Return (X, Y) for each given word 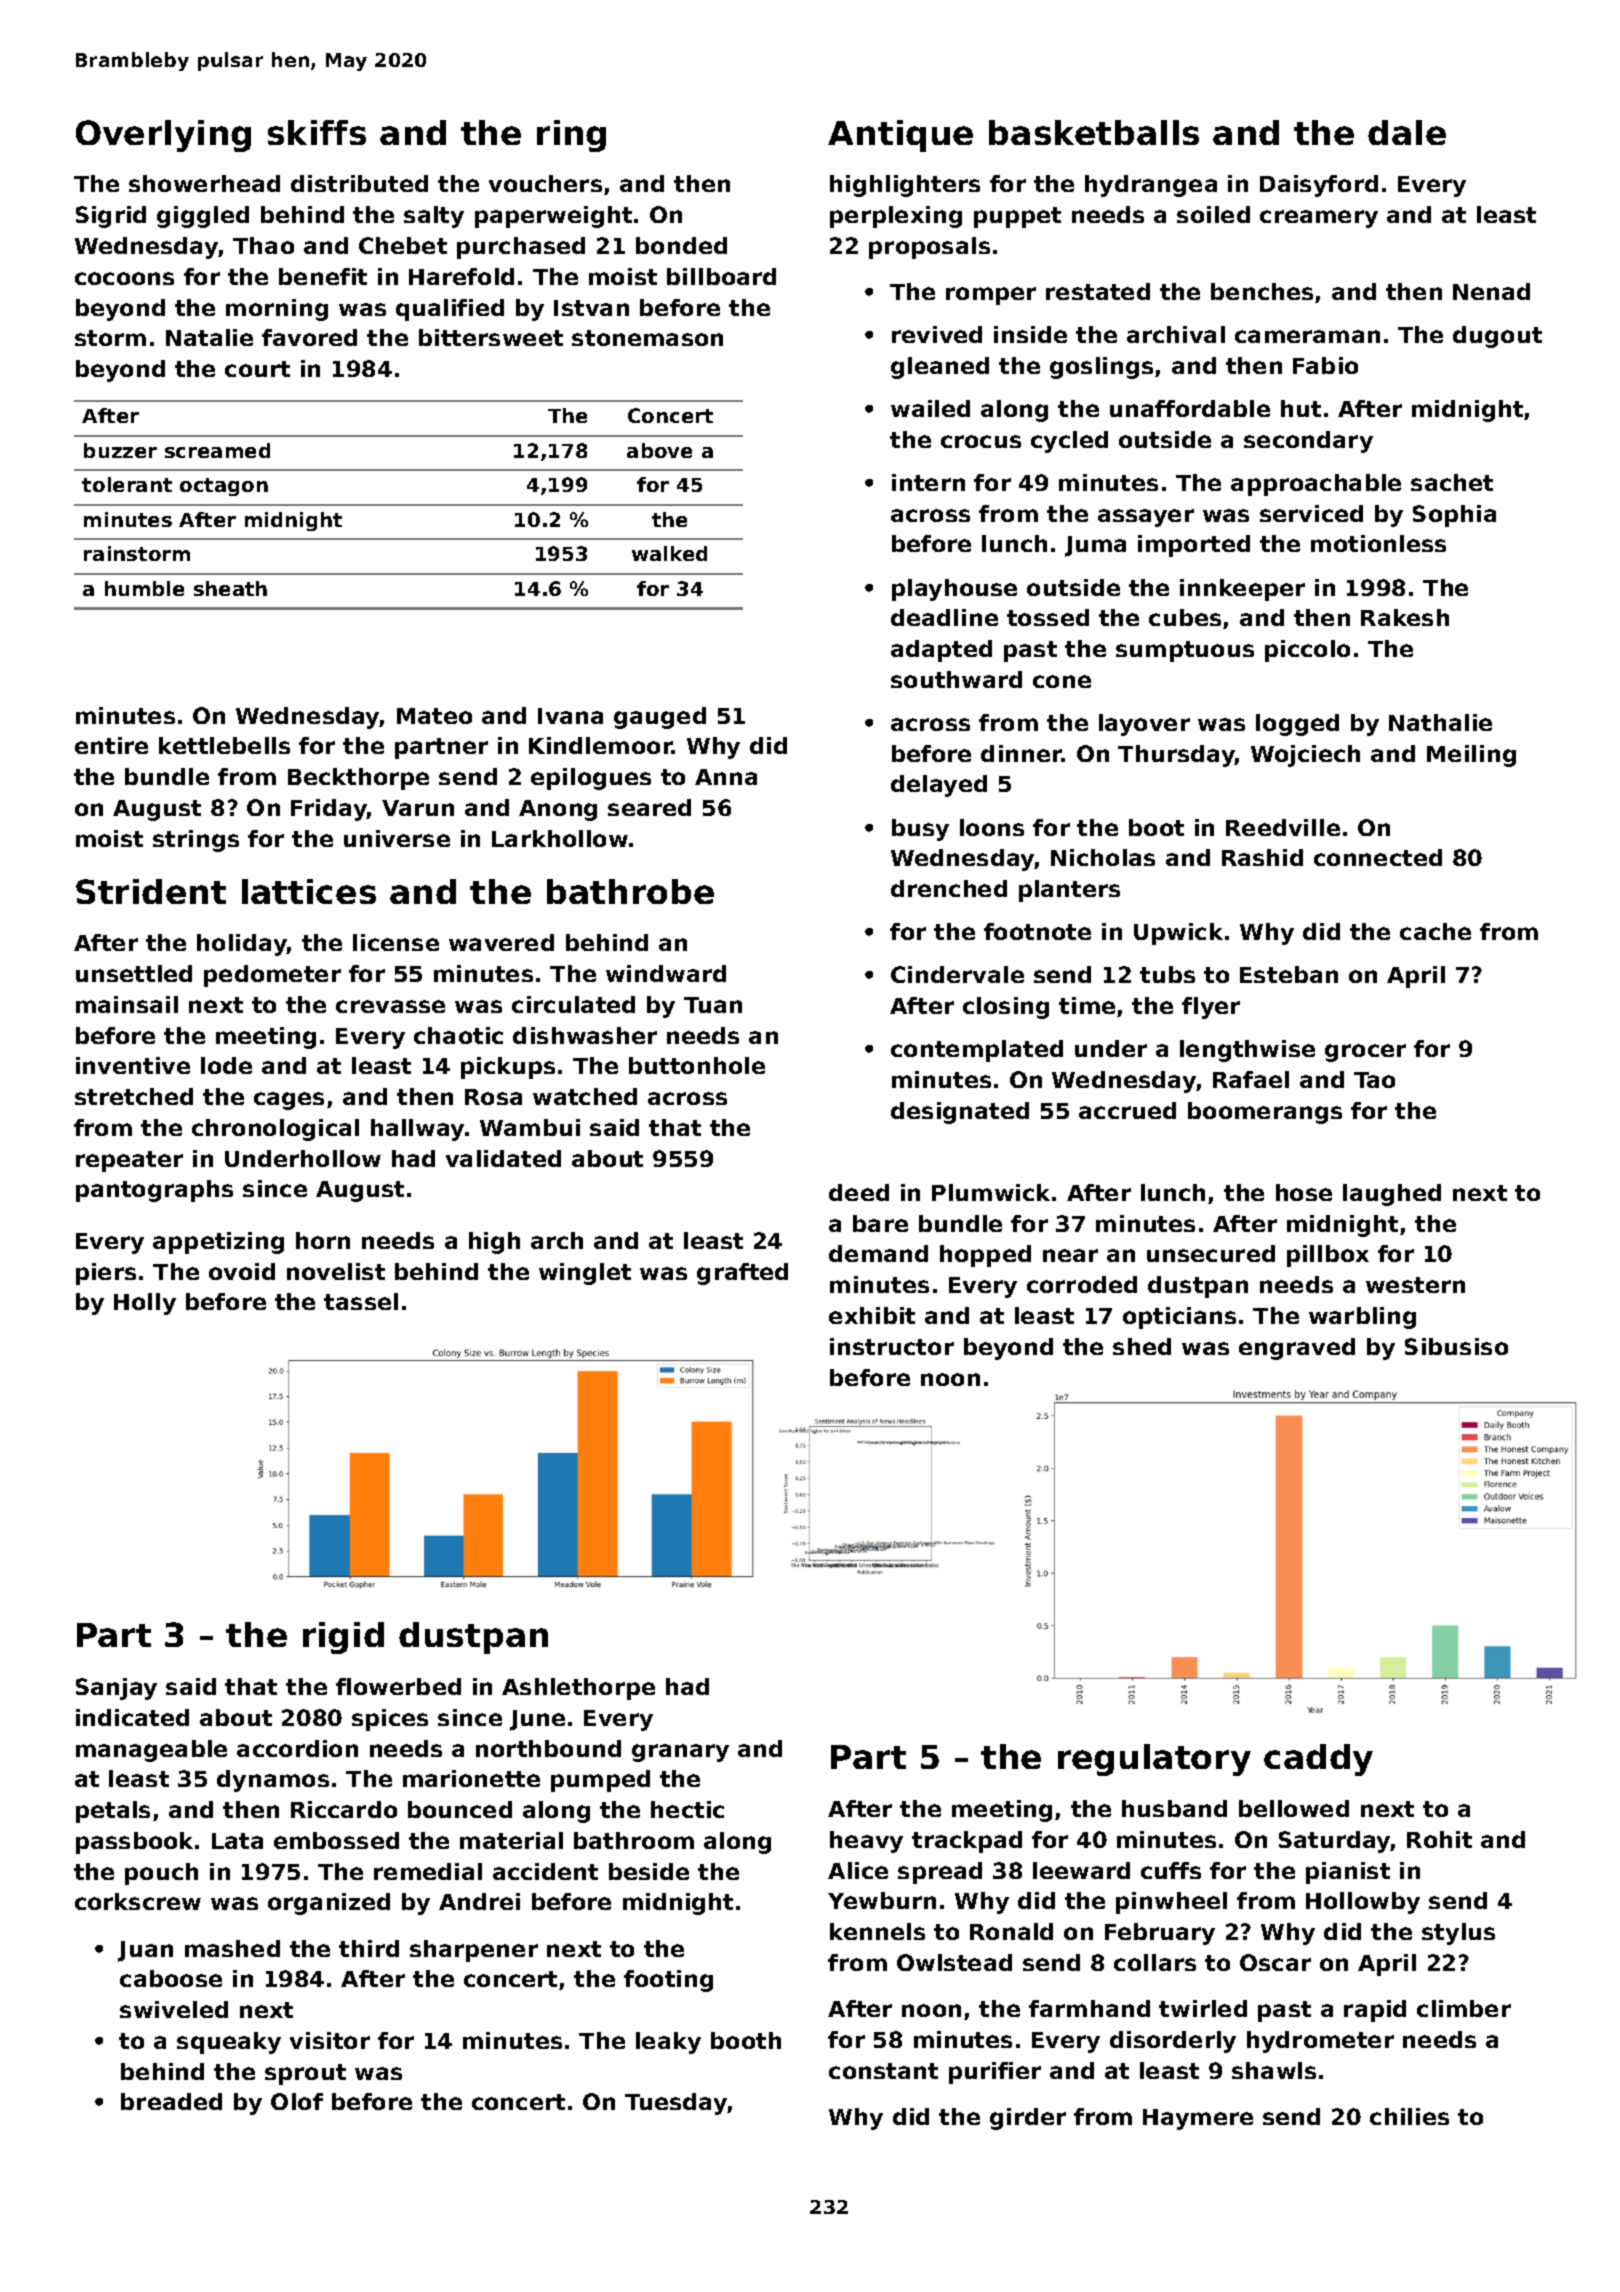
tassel (361, 1301)
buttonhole (697, 1065)
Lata (237, 1841)
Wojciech (1305, 756)
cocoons (124, 278)
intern (928, 482)
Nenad (1491, 291)
